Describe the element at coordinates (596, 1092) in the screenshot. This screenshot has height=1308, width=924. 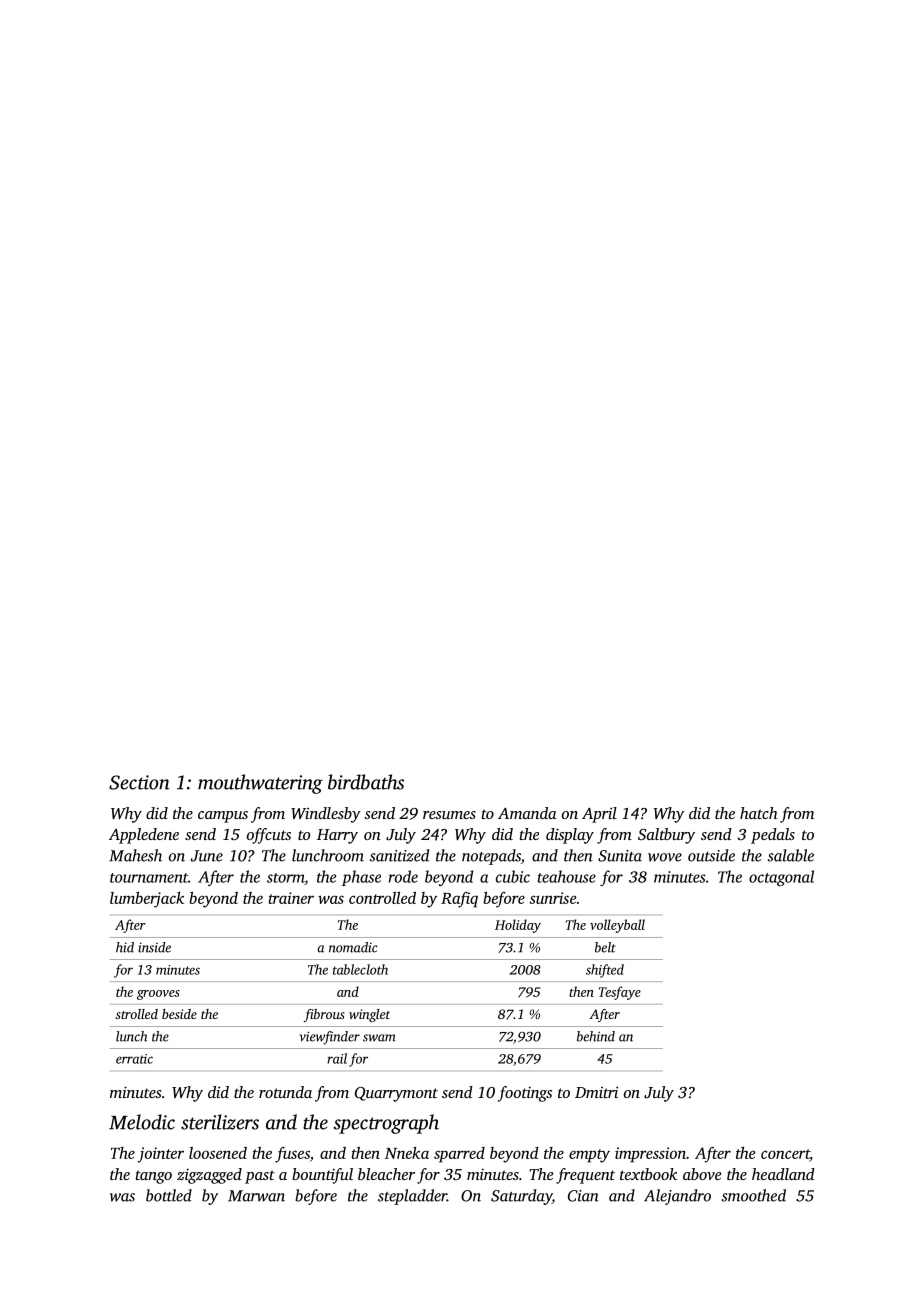
I see `Dmitri` at that location.
